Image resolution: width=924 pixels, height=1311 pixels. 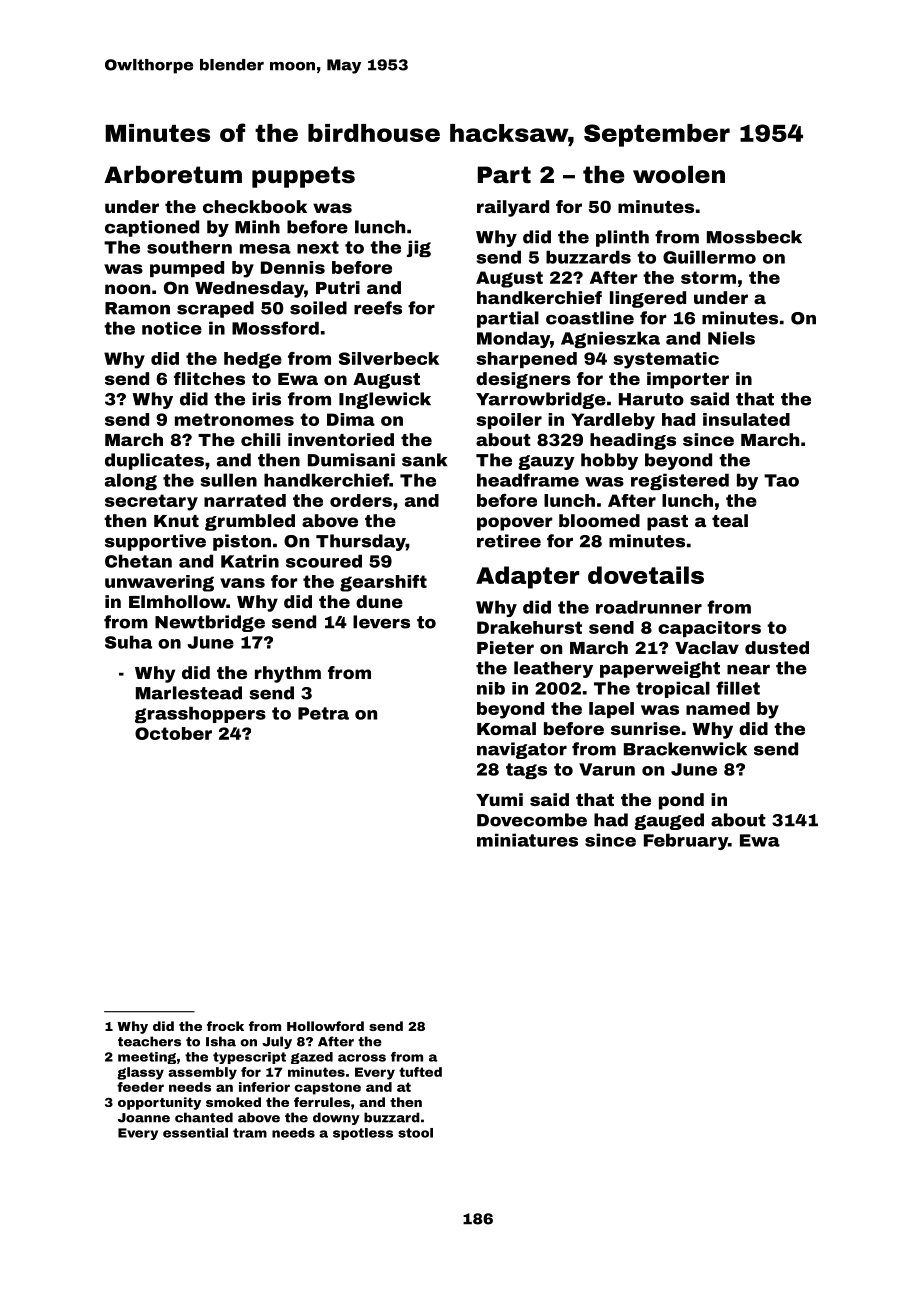 What do you see at coordinates (303, 177) in the screenshot?
I see `puppets` at bounding box center [303, 177].
